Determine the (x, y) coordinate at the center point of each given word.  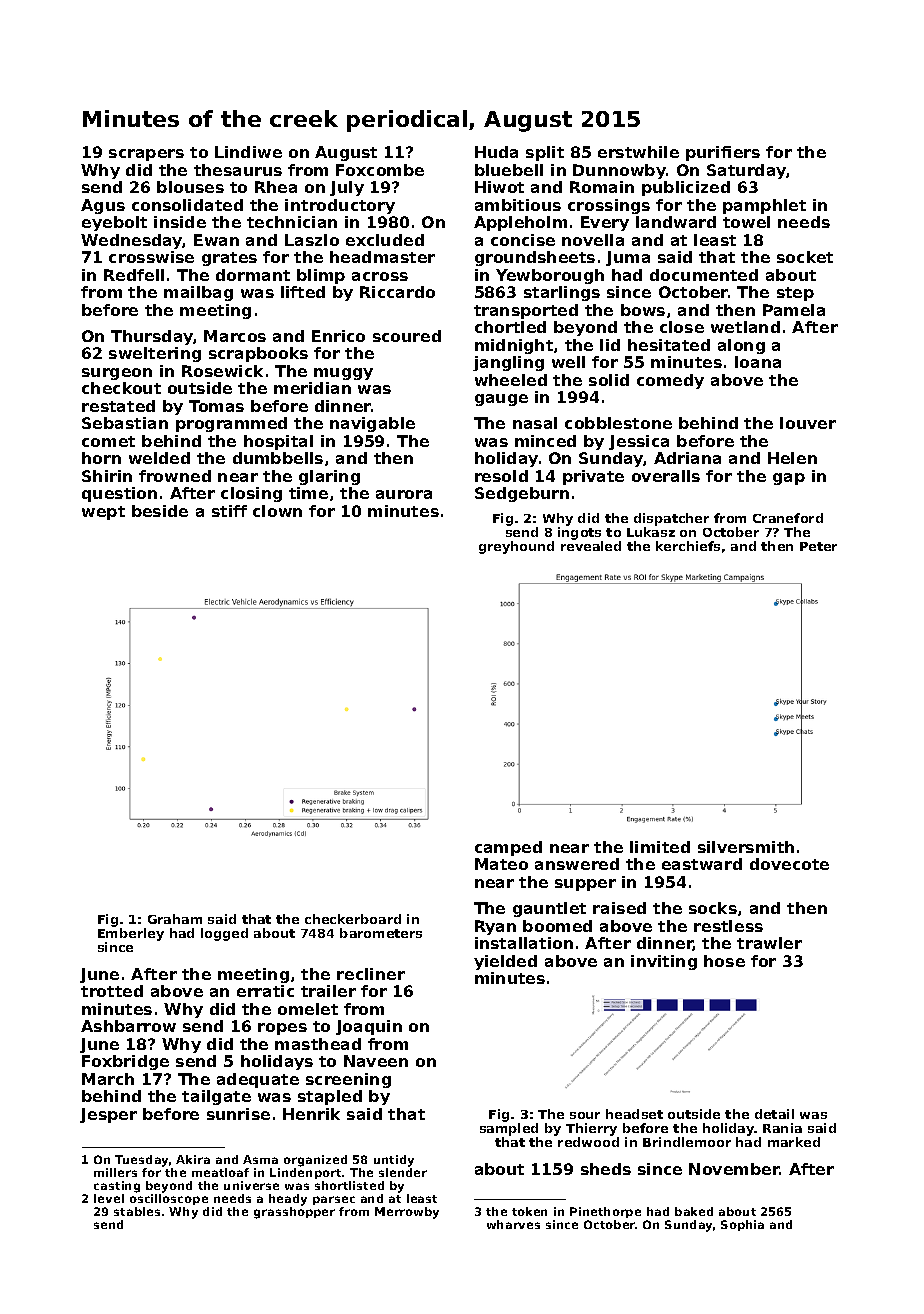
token (529, 1211)
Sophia (742, 1225)
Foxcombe (380, 170)
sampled (509, 1129)
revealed (591, 546)
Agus (103, 206)
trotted (112, 991)
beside (160, 511)
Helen (792, 458)
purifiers (723, 153)
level (109, 1198)
